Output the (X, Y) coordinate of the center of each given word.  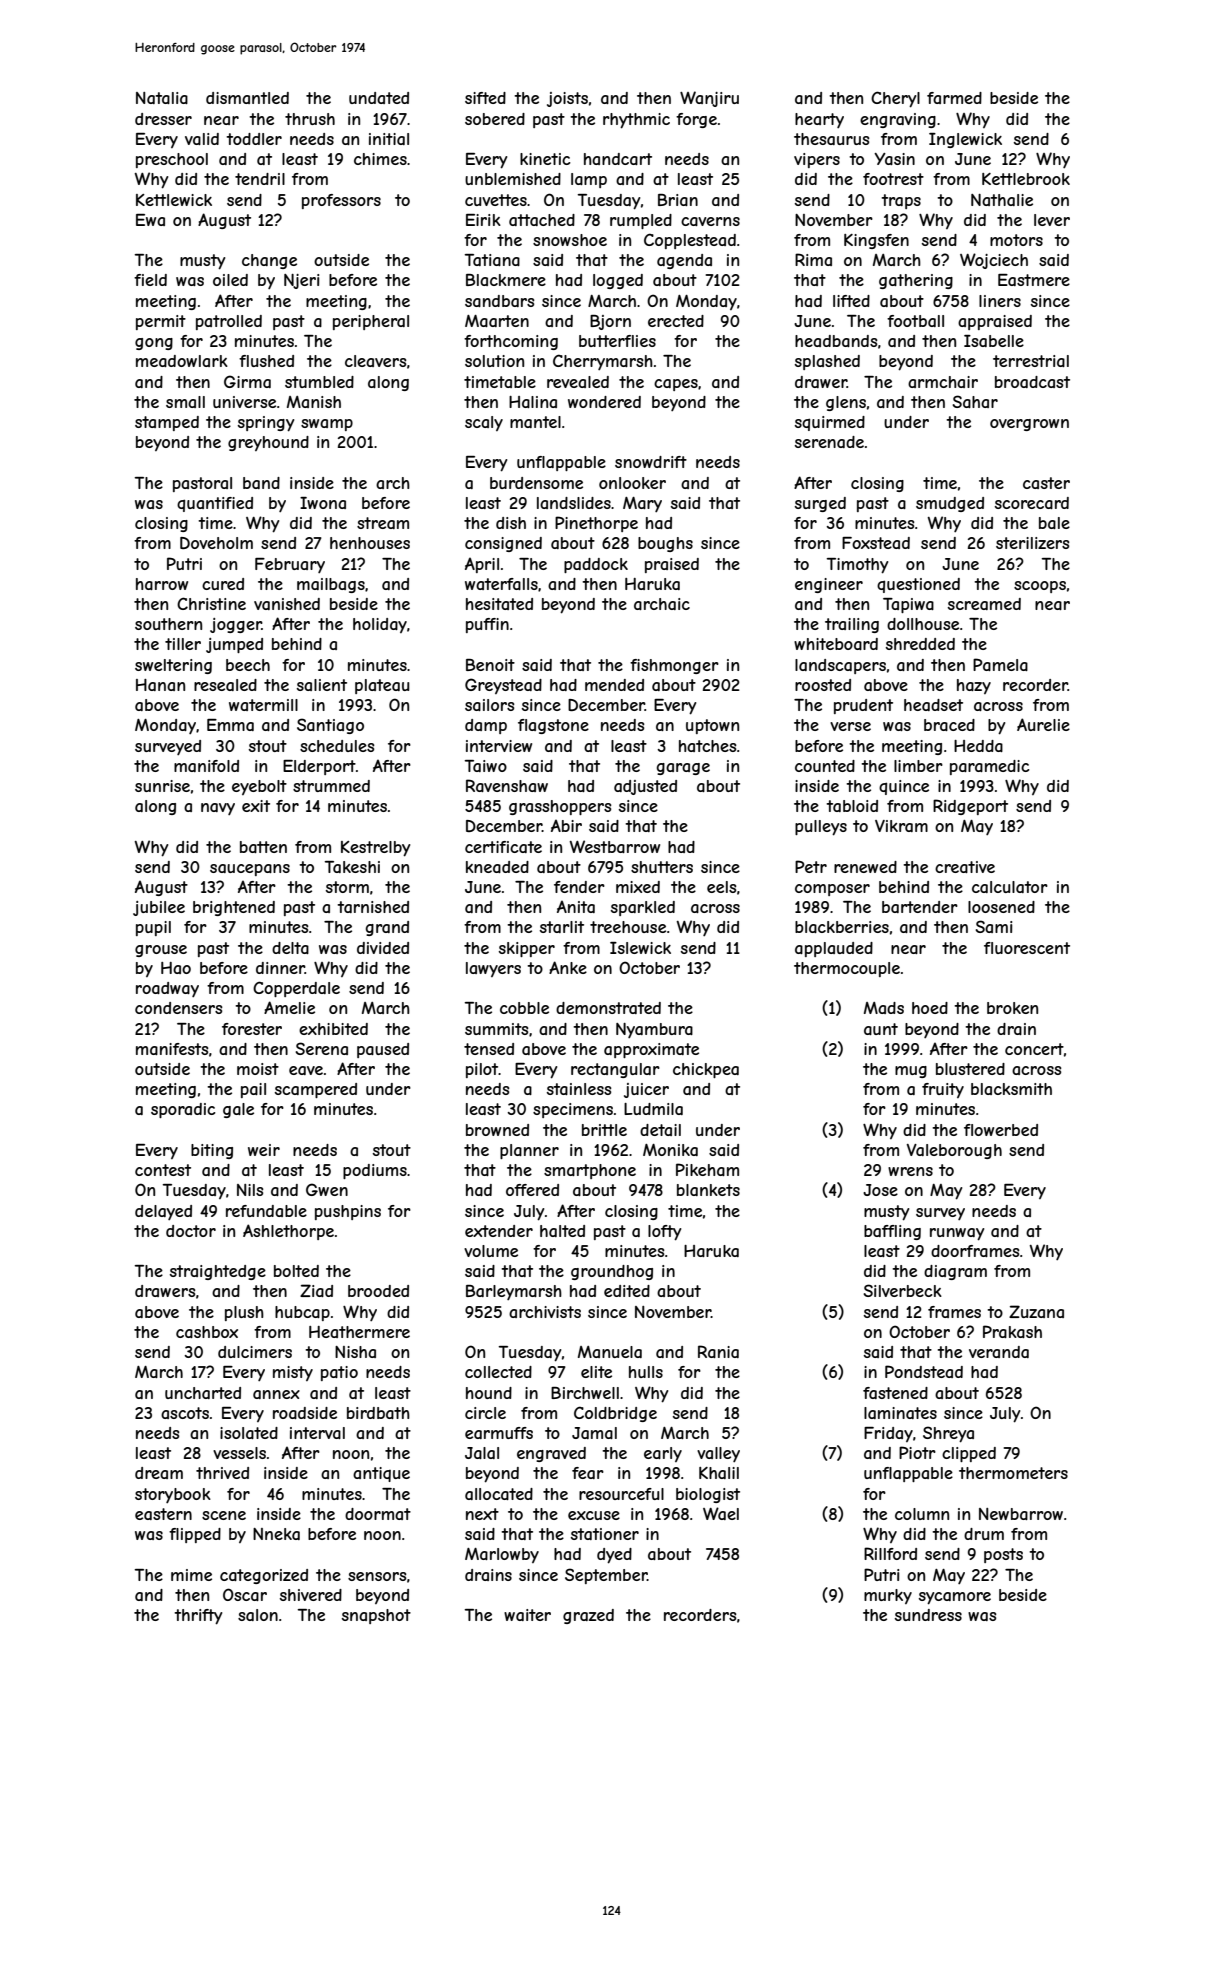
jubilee (159, 908)
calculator (1010, 887)
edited (627, 1291)
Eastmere (1034, 280)
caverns (710, 221)
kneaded (497, 867)
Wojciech (994, 261)
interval (317, 1433)
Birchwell (585, 1393)
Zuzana (1036, 1311)
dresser (163, 119)
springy (266, 424)
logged (618, 281)
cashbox (207, 1332)
